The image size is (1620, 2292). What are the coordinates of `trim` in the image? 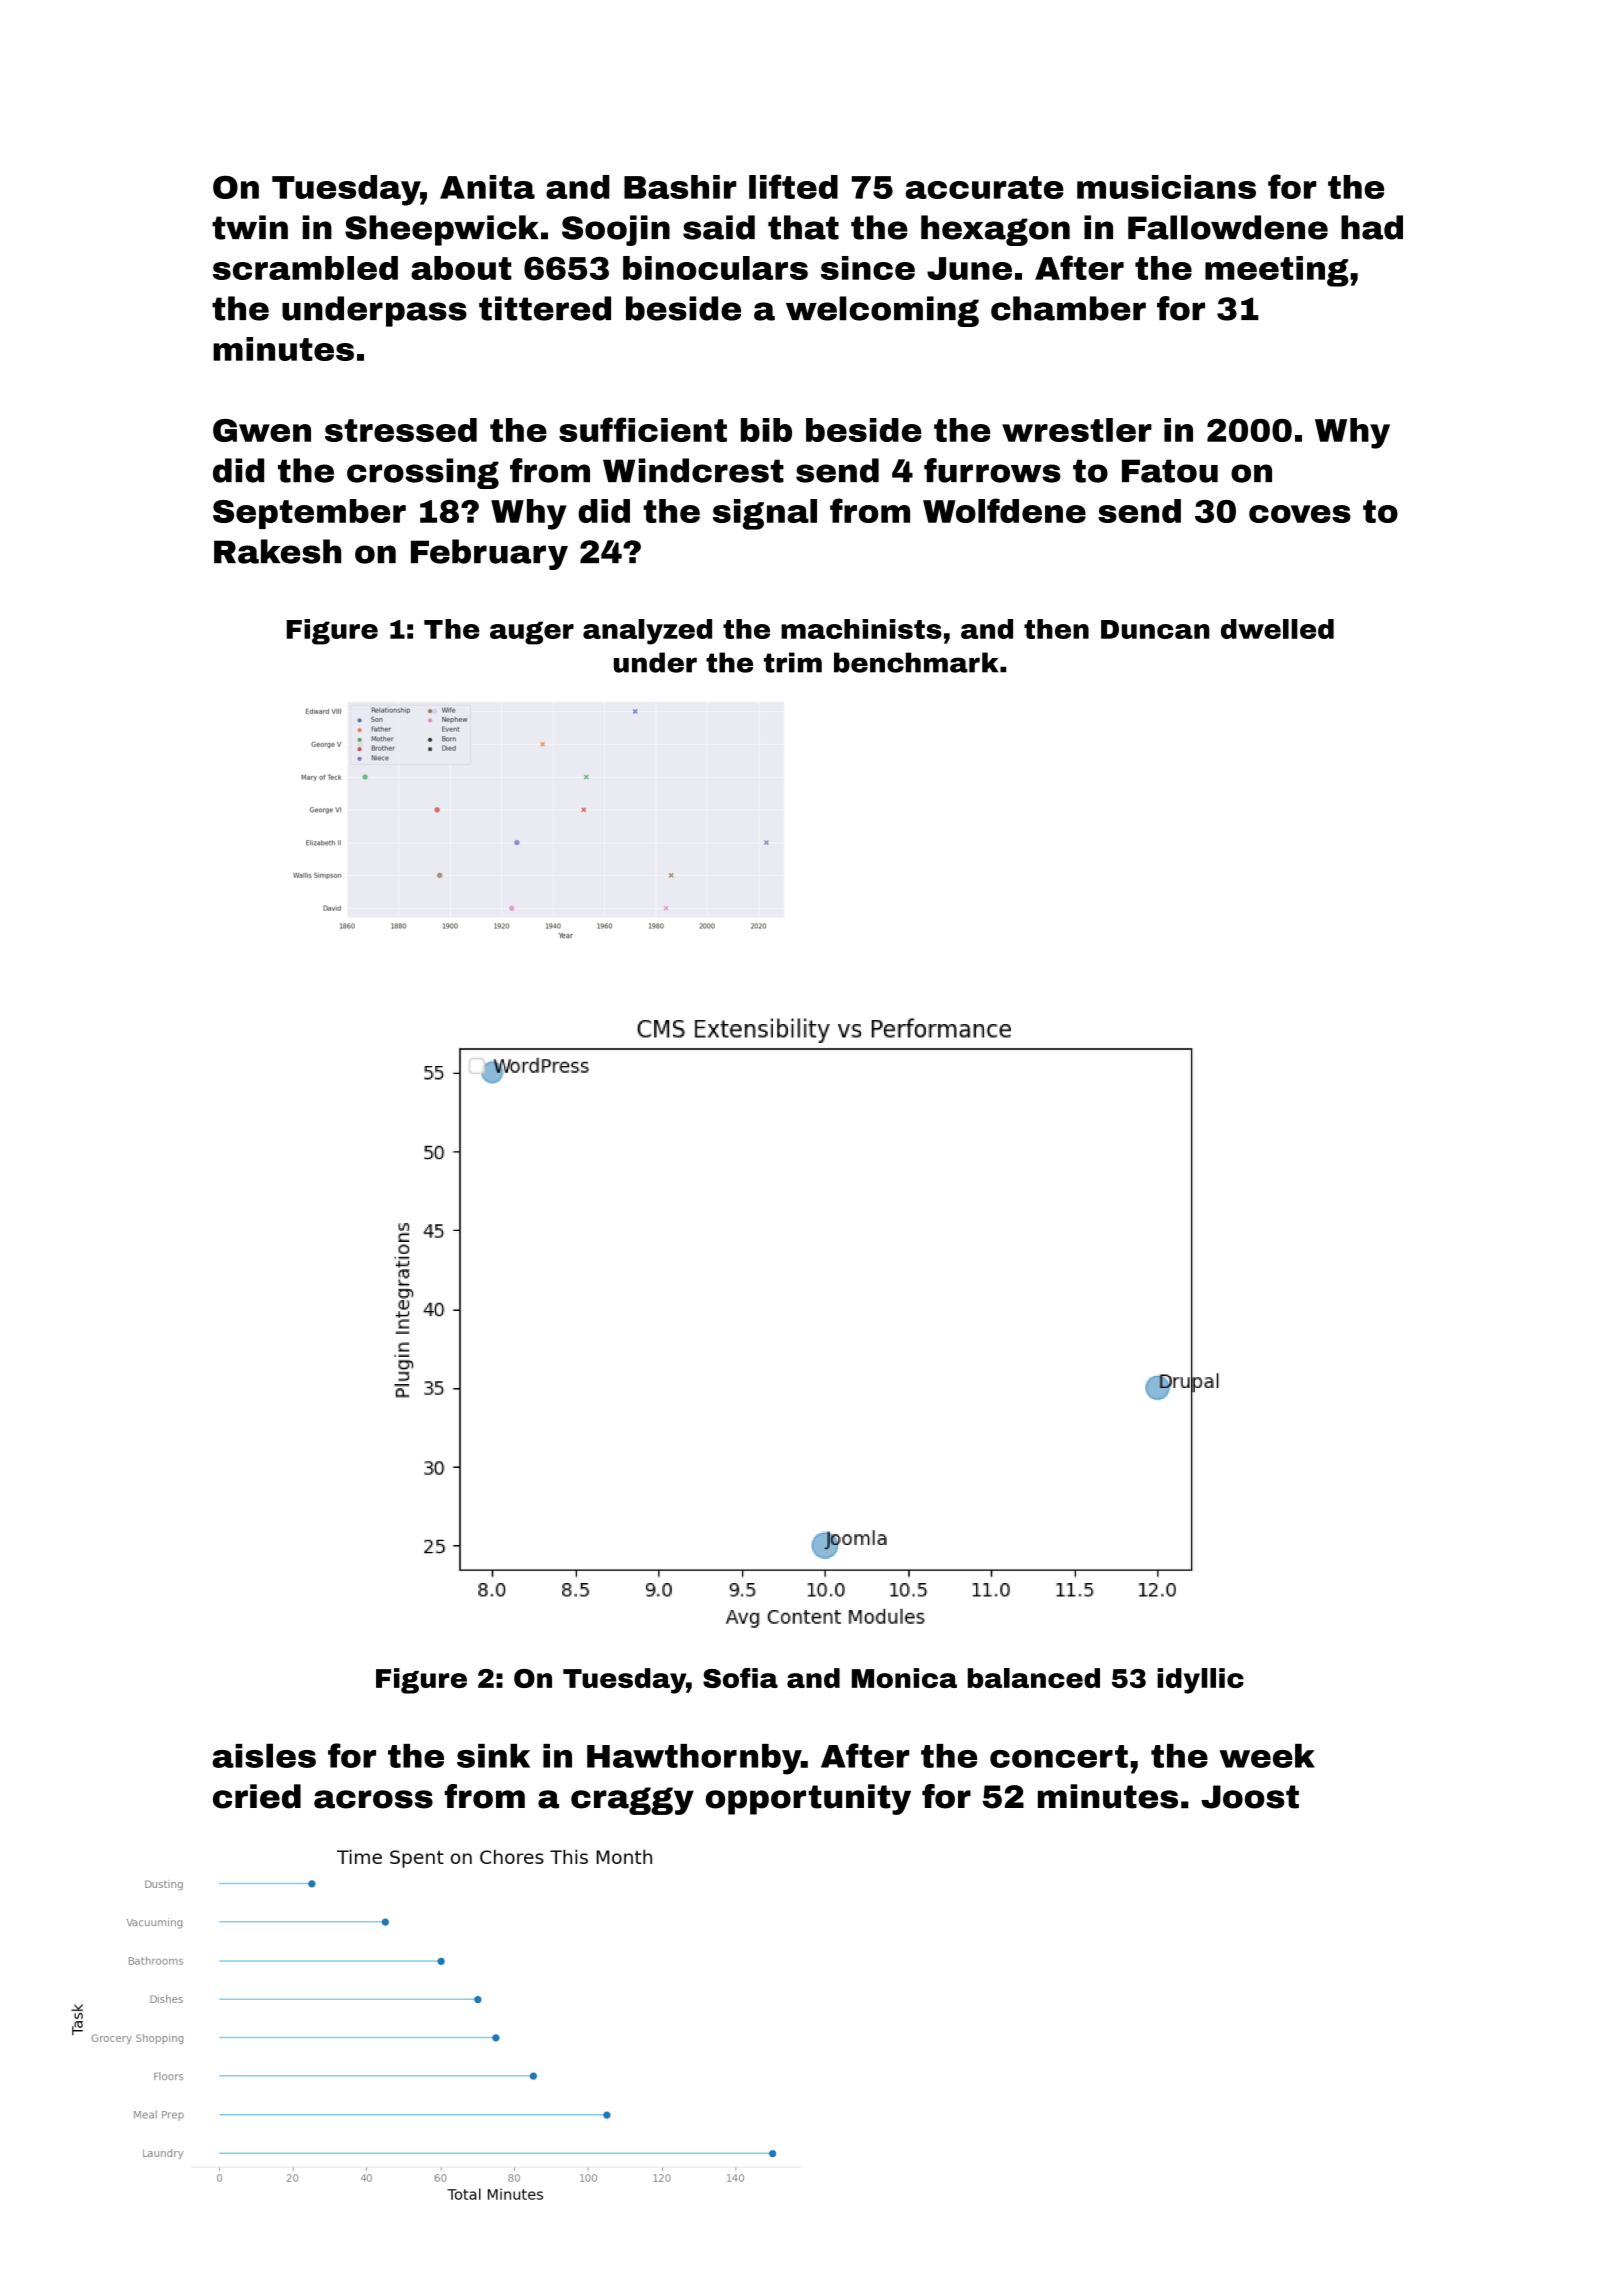 It's located at (793, 662).
